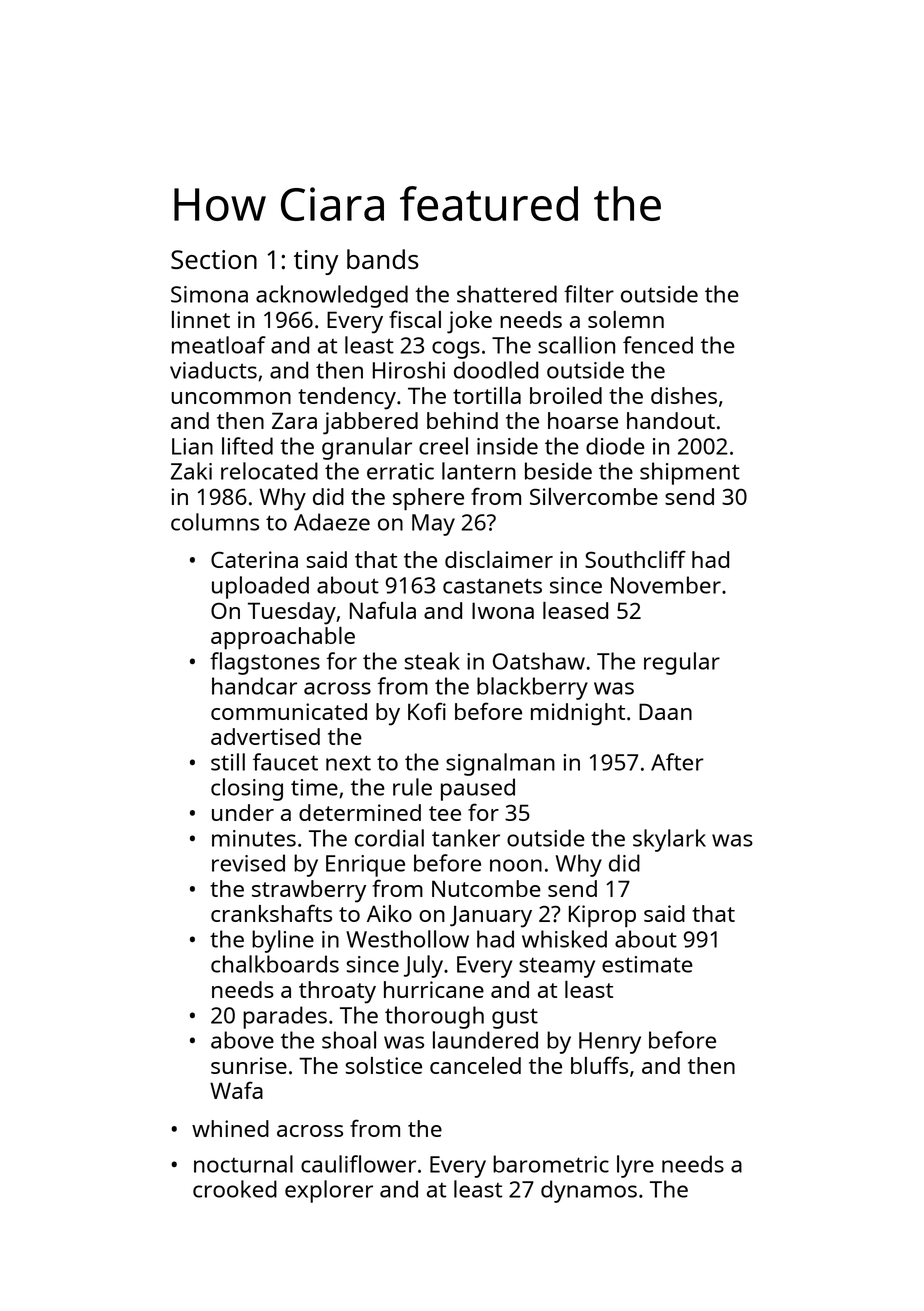  What do you see at coordinates (575, 610) in the screenshot?
I see `leased` at bounding box center [575, 610].
